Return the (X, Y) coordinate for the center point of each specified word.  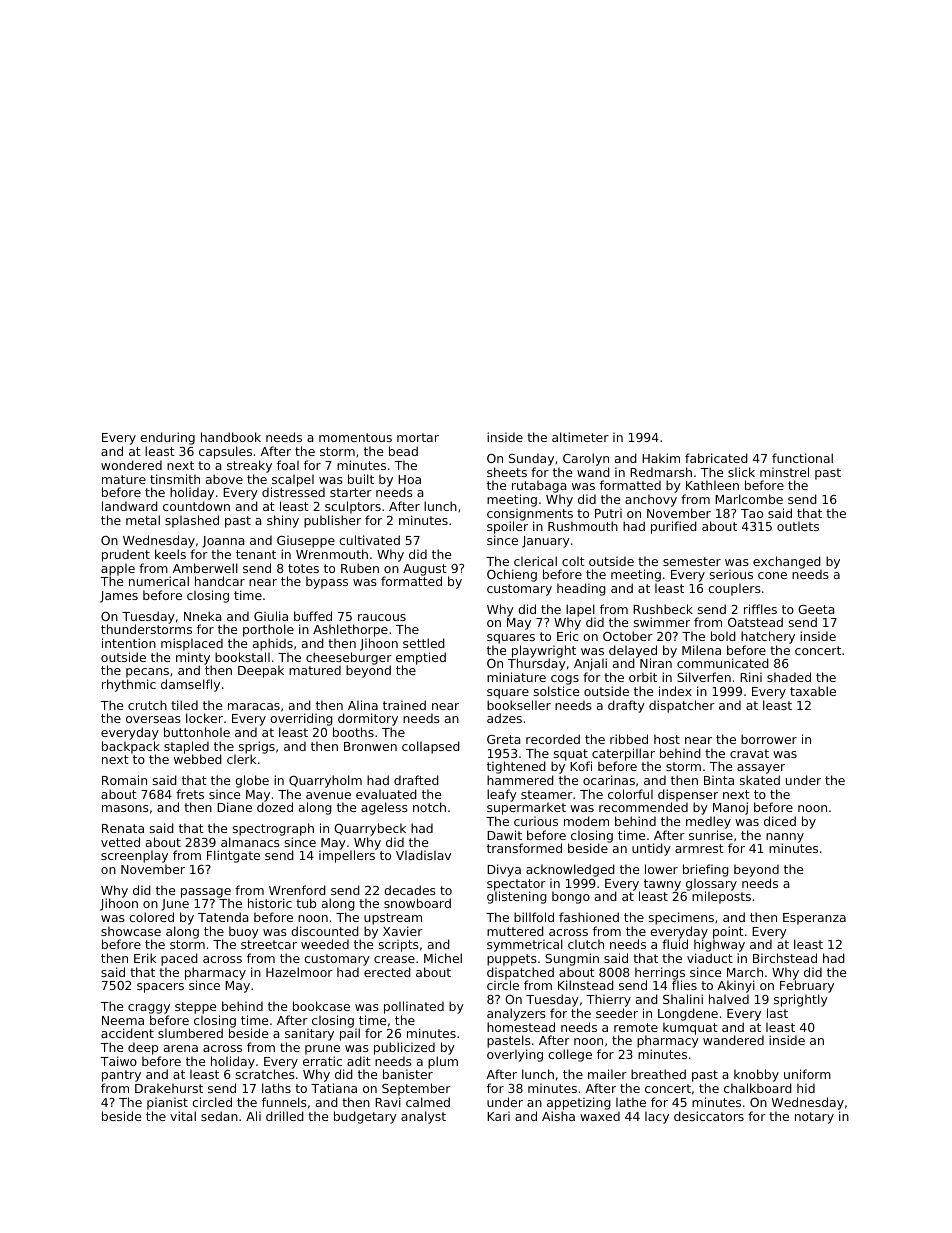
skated (760, 780)
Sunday (531, 459)
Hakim (661, 458)
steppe (195, 1008)
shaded (789, 677)
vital (183, 1116)
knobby (756, 1075)
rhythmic (129, 685)
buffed (313, 616)
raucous (382, 617)
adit (359, 1061)
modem (586, 821)
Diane (234, 807)
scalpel (293, 480)
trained (404, 705)
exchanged (787, 563)
